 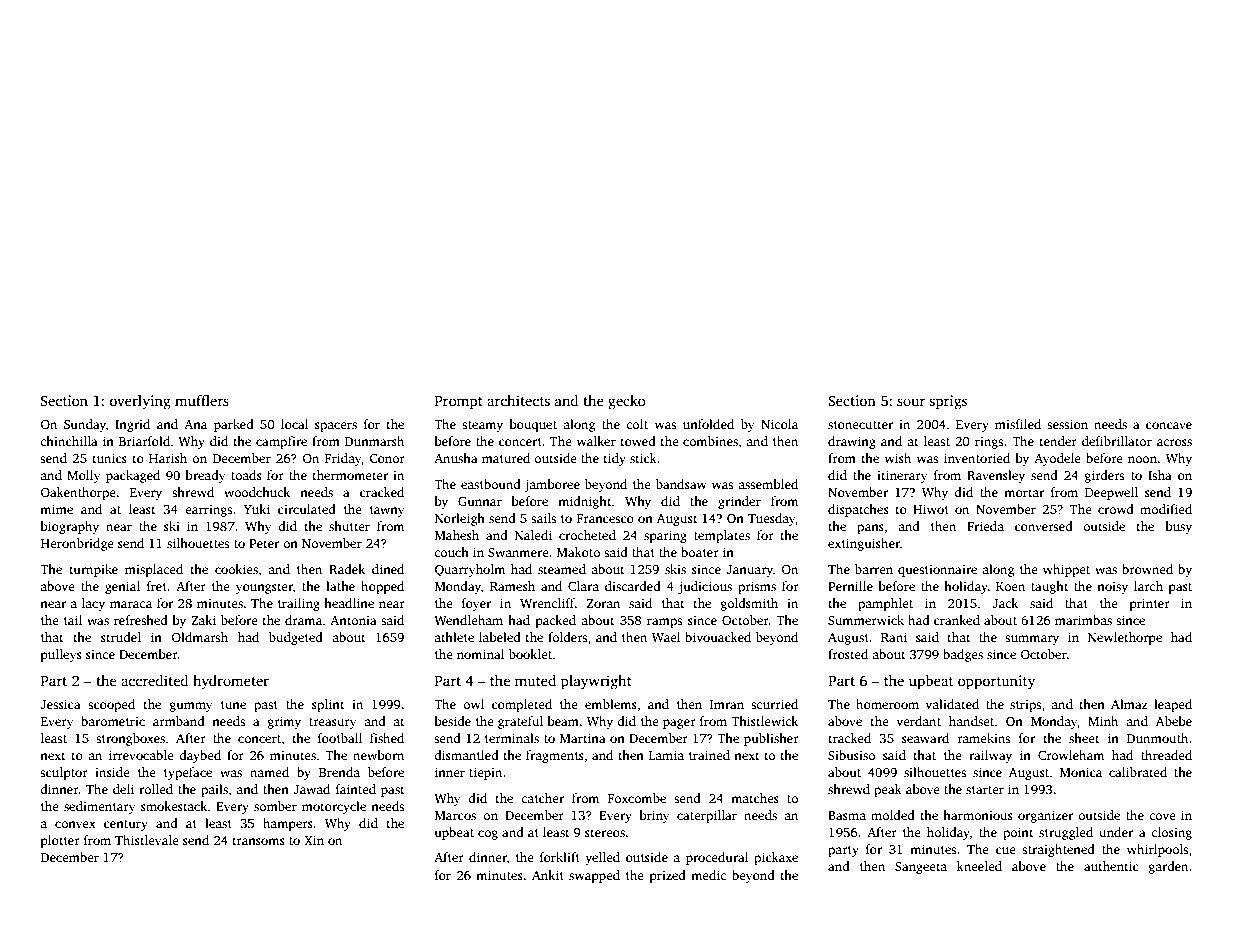 What do you see at coordinates (614, 459) in the screenshot?
I see `tidy` at bounding box center [614, 459].
